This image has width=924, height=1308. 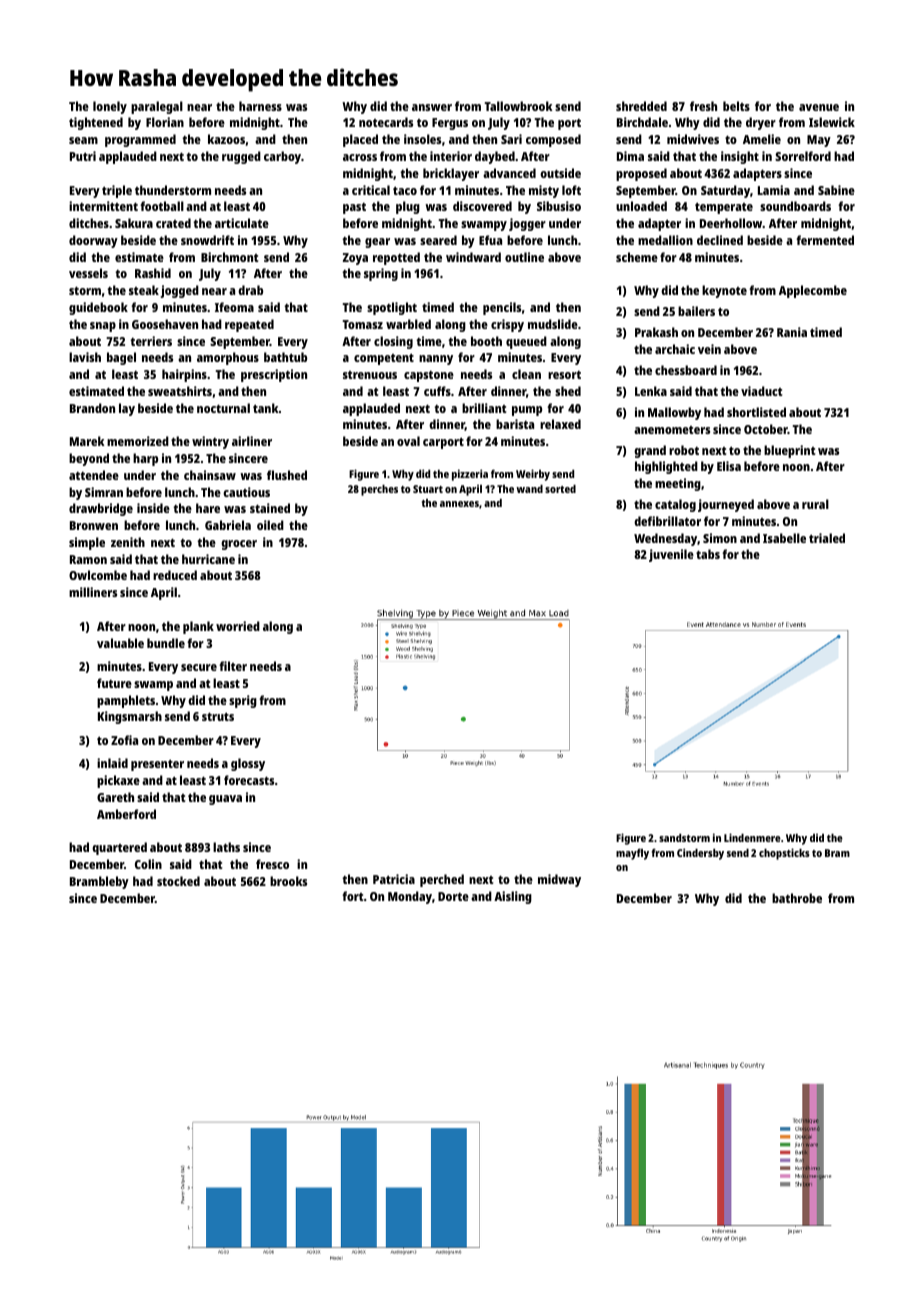 What do you see at coordinates (393, 342) in the image?
I see `closing` at bounding box center [393, 342].
